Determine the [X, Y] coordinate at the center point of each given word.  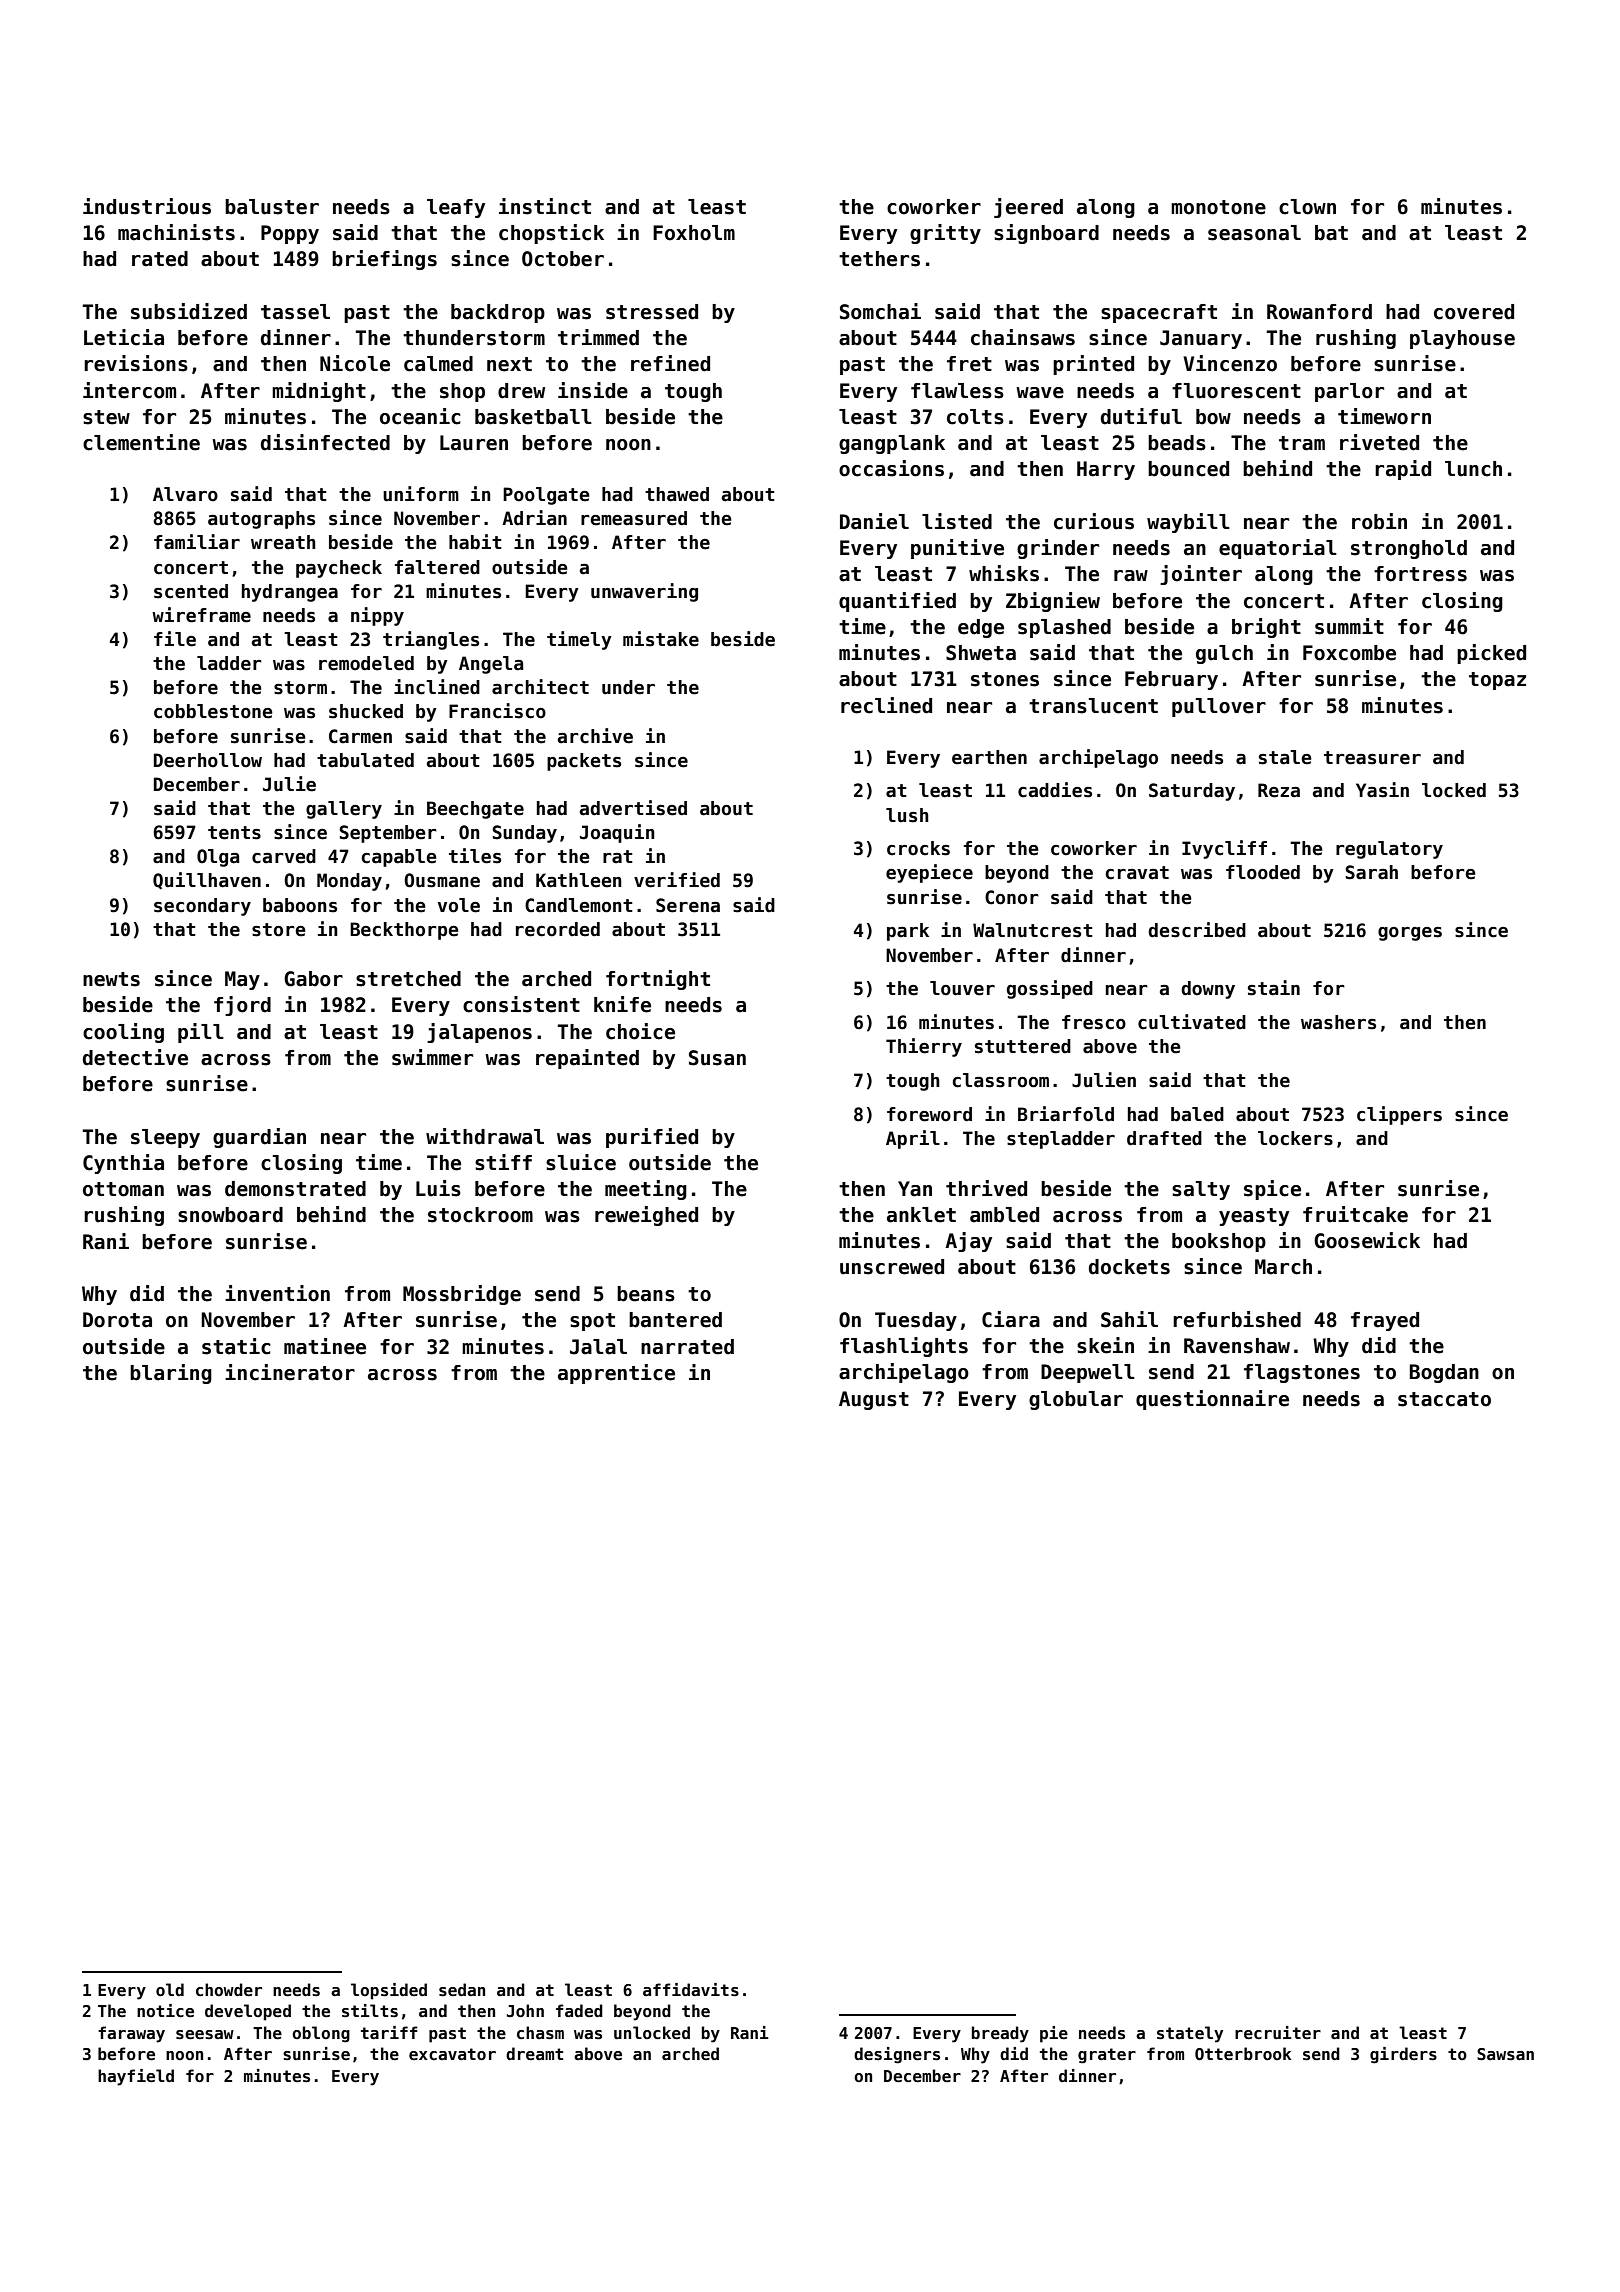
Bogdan [1444, 1373]
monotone [1218, 207]
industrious [147, 206]
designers [897, 2055]
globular [1076, 1400]
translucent [1093, 706]
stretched [408, 979]
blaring [171, 1374]
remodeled [366, 663]
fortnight [658, 980]
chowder [229, 1990]
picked [1491, 654]
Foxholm [694, 233]
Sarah [1371, 872]
